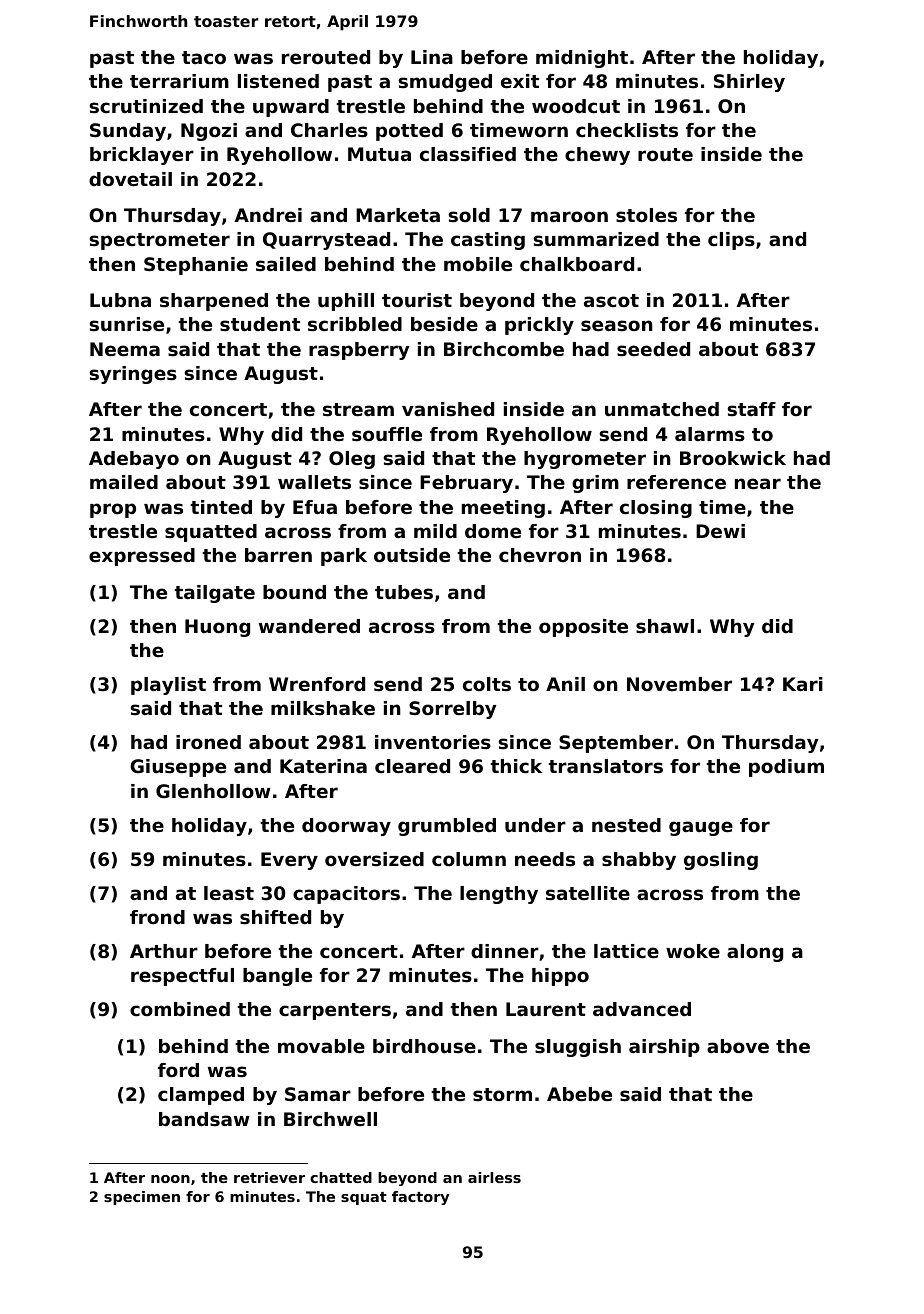  What do you see at coordinates (758, 483) in the image?
I see `near` at bounding box center [758, 483].
